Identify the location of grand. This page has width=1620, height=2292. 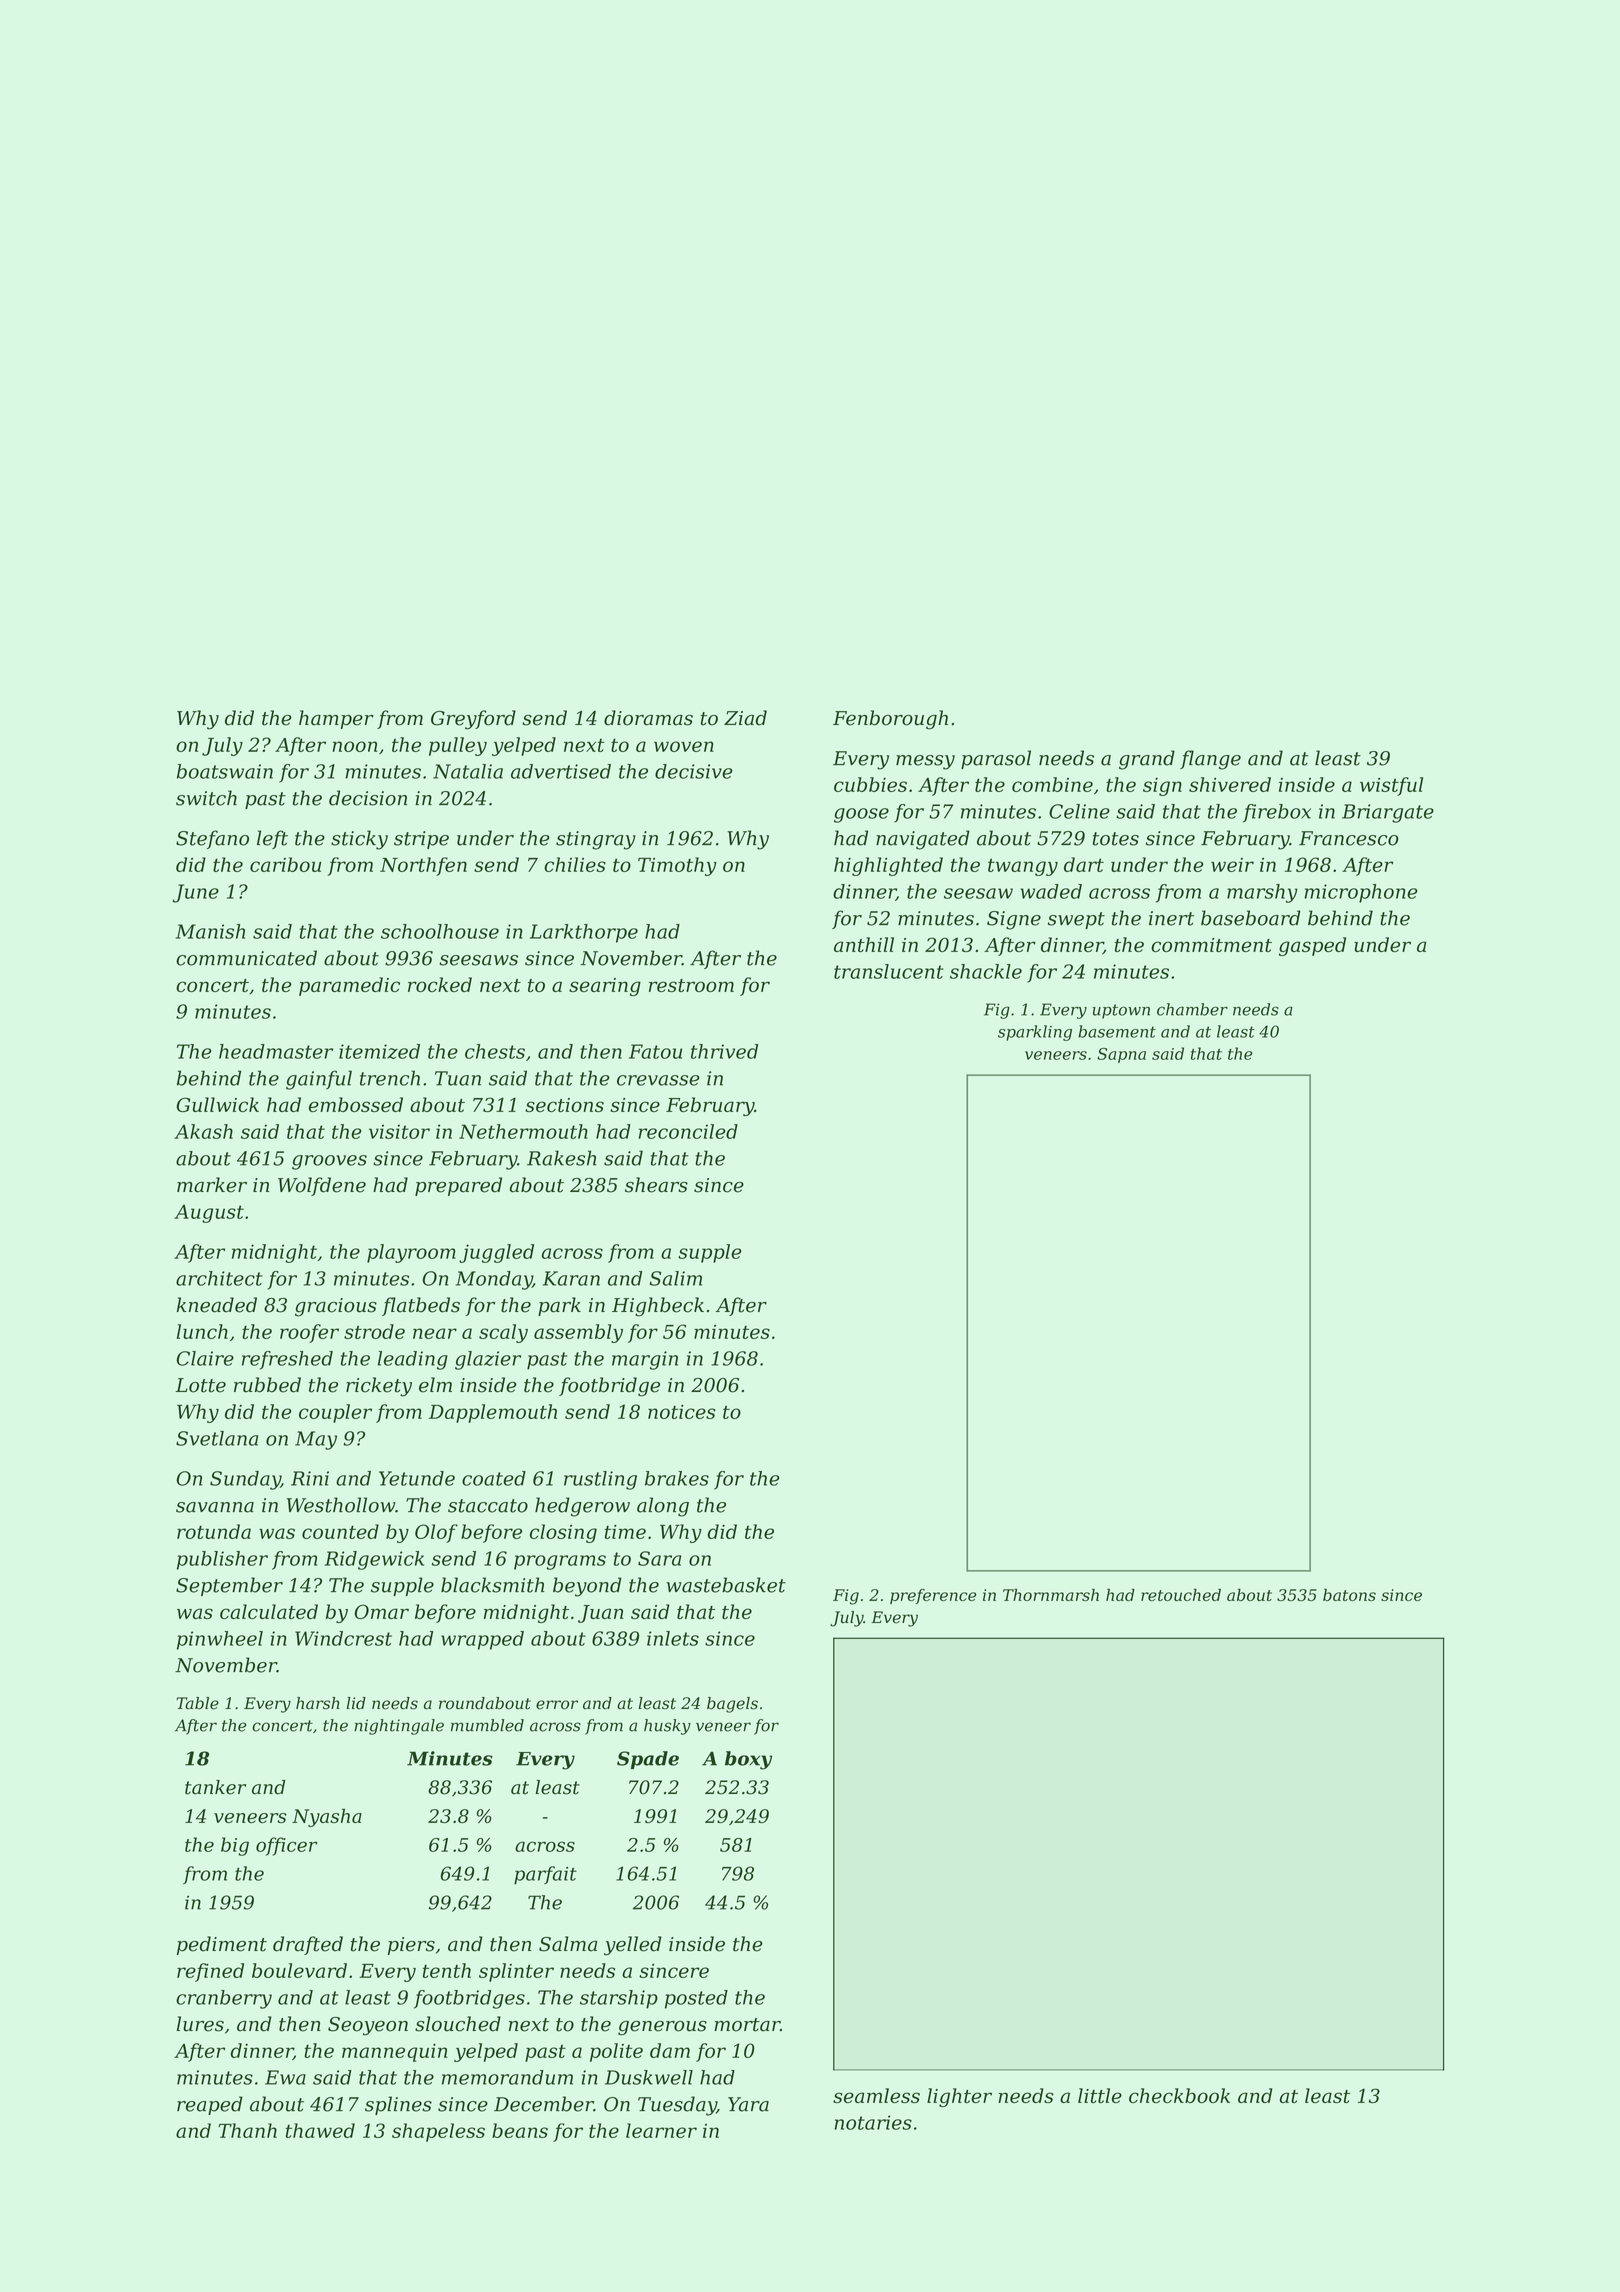
(1147, 760).
